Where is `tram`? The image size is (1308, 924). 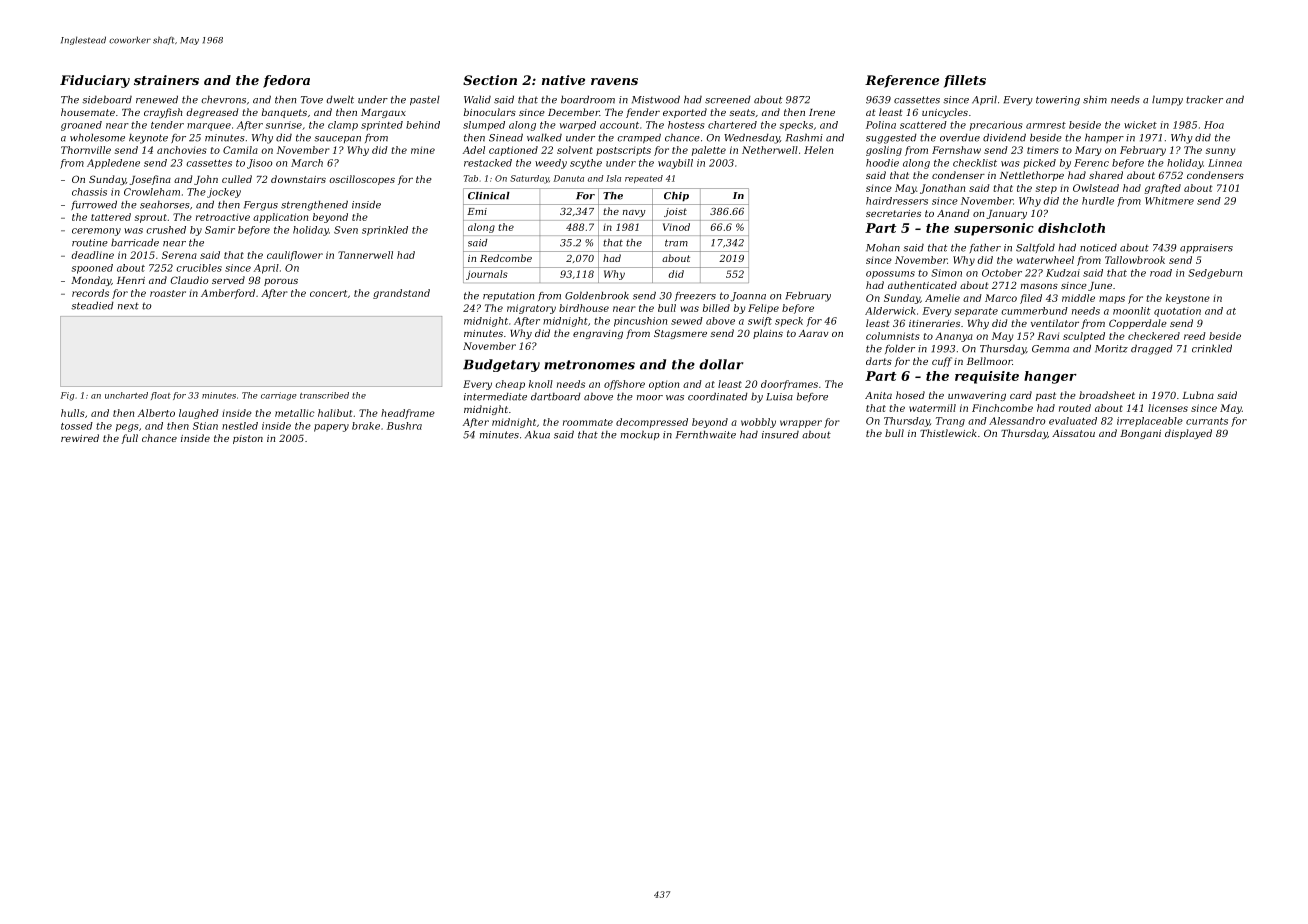 tram is located at coordinates (676, 243).
